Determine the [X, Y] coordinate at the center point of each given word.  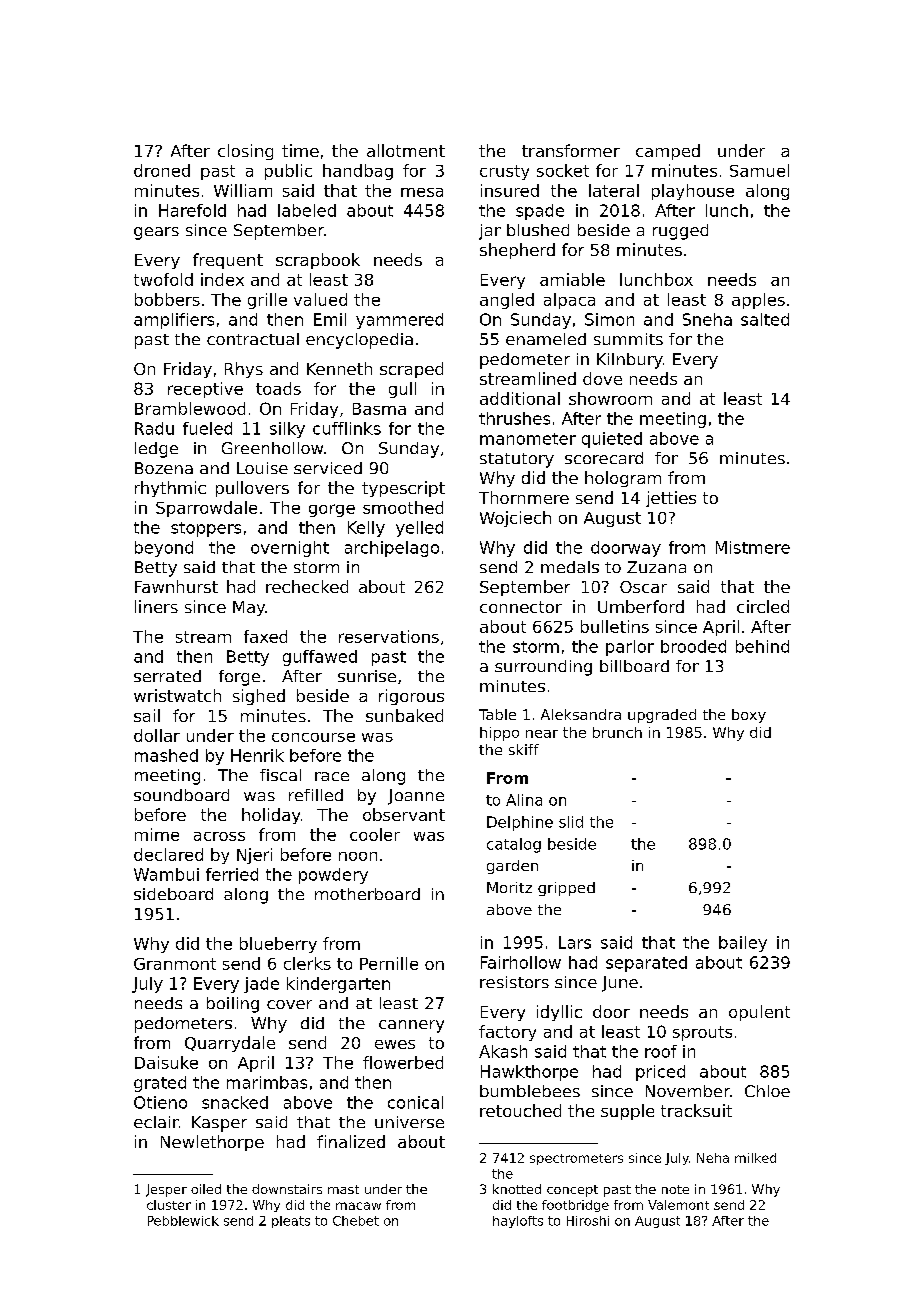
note [675, 1189]
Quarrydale [230, 1044]
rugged [680, 232]
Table [497, 714]
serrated [167, 676]
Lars [575, 942]
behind [762, 646]
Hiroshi [588, 1221]
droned [162, 170]
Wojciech [515, 519]
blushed [538, 230]
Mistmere [753, 547]
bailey [743, 944]
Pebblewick [183, 1221]
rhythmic [170, 489]
